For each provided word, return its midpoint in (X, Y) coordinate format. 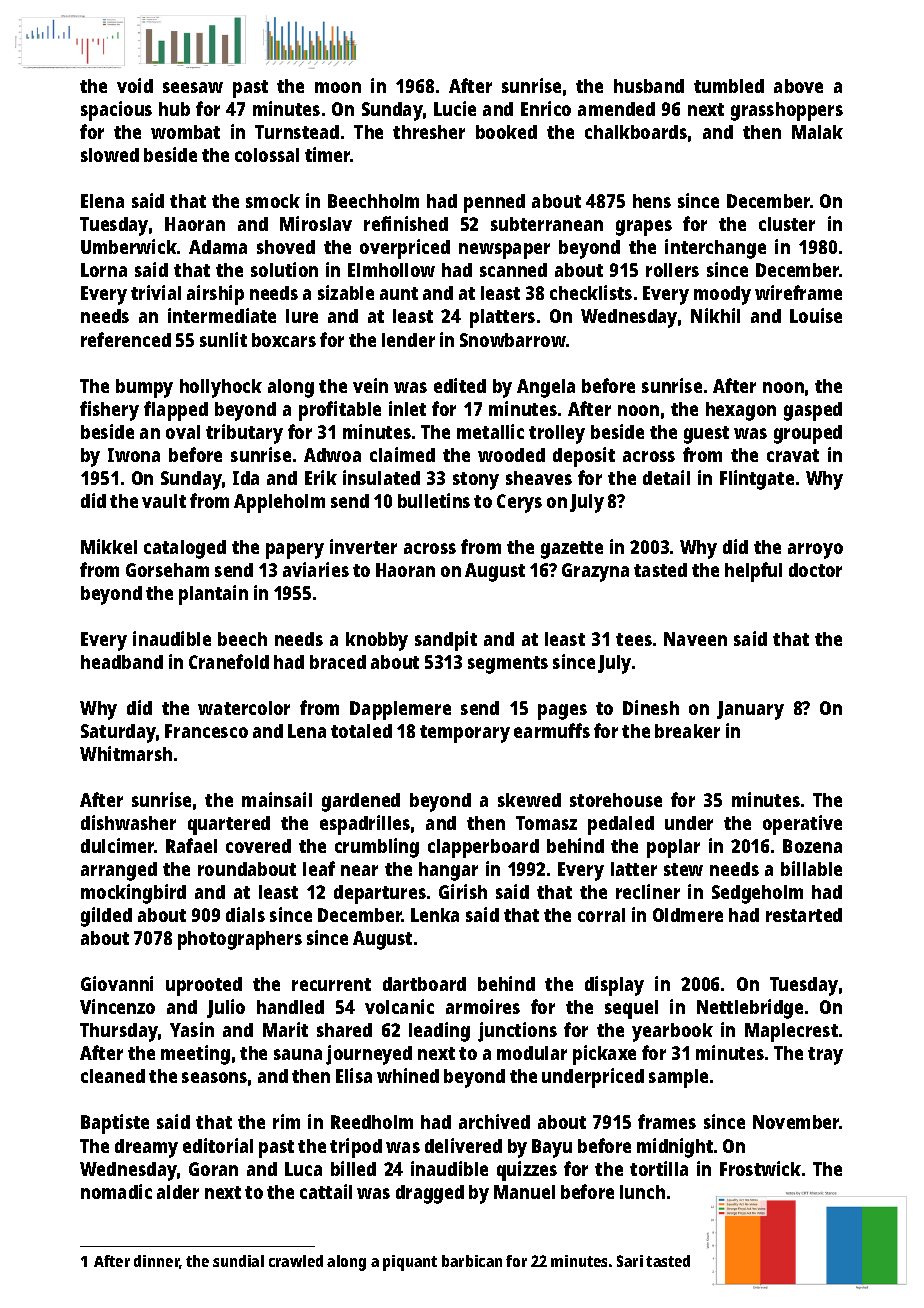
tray (825, 1056)
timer (328, 154)
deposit (584, 457)
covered (258, 846)
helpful (753, 572)
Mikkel (109, 546)
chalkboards (636, 132)
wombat (185, 132)
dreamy (146, 1148)
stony (476, 481)
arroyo (815, 551)
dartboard (424, 984)
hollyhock (221, 388)
